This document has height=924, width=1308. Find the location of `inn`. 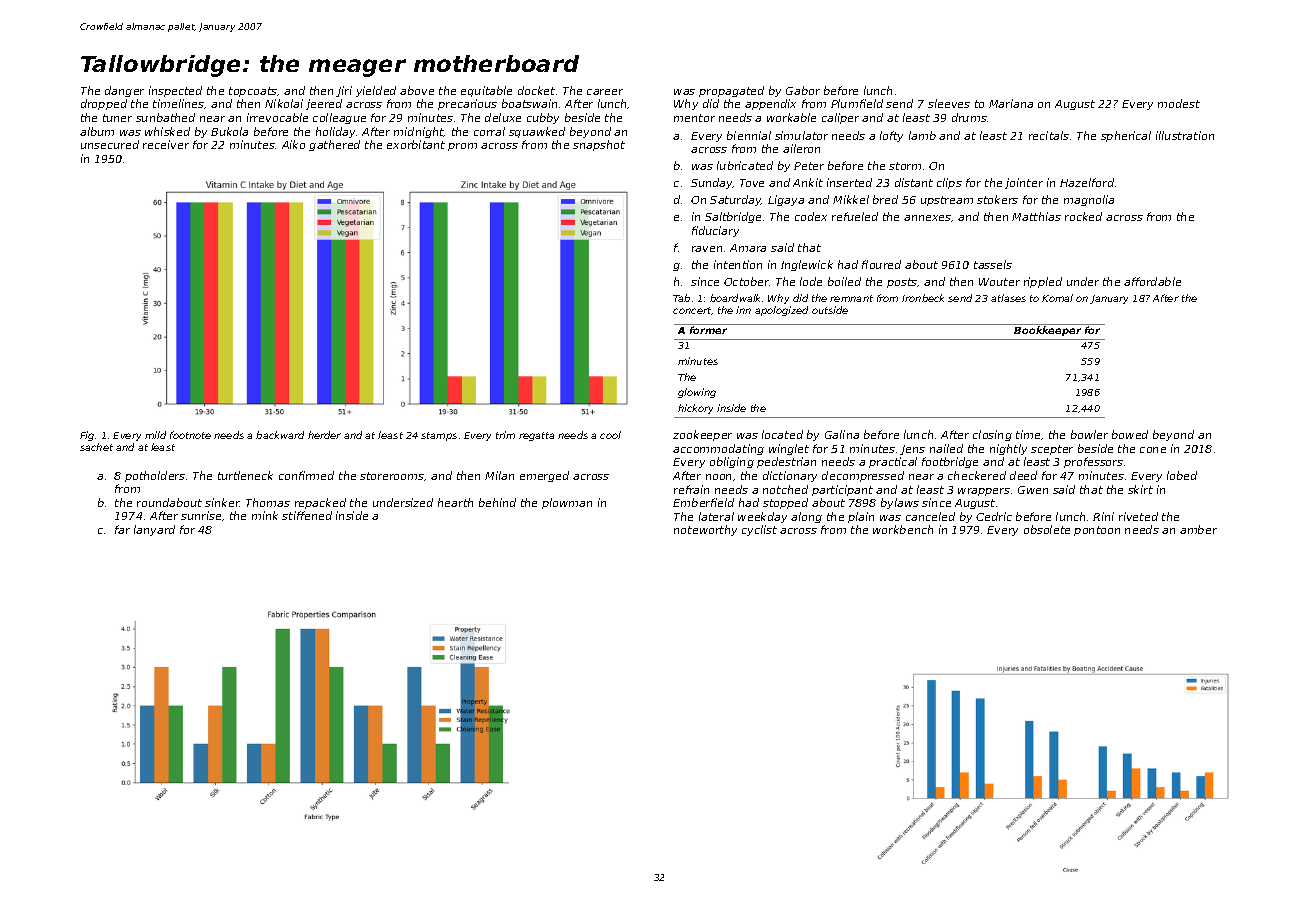

inn is located at coordinates (743, 310).
